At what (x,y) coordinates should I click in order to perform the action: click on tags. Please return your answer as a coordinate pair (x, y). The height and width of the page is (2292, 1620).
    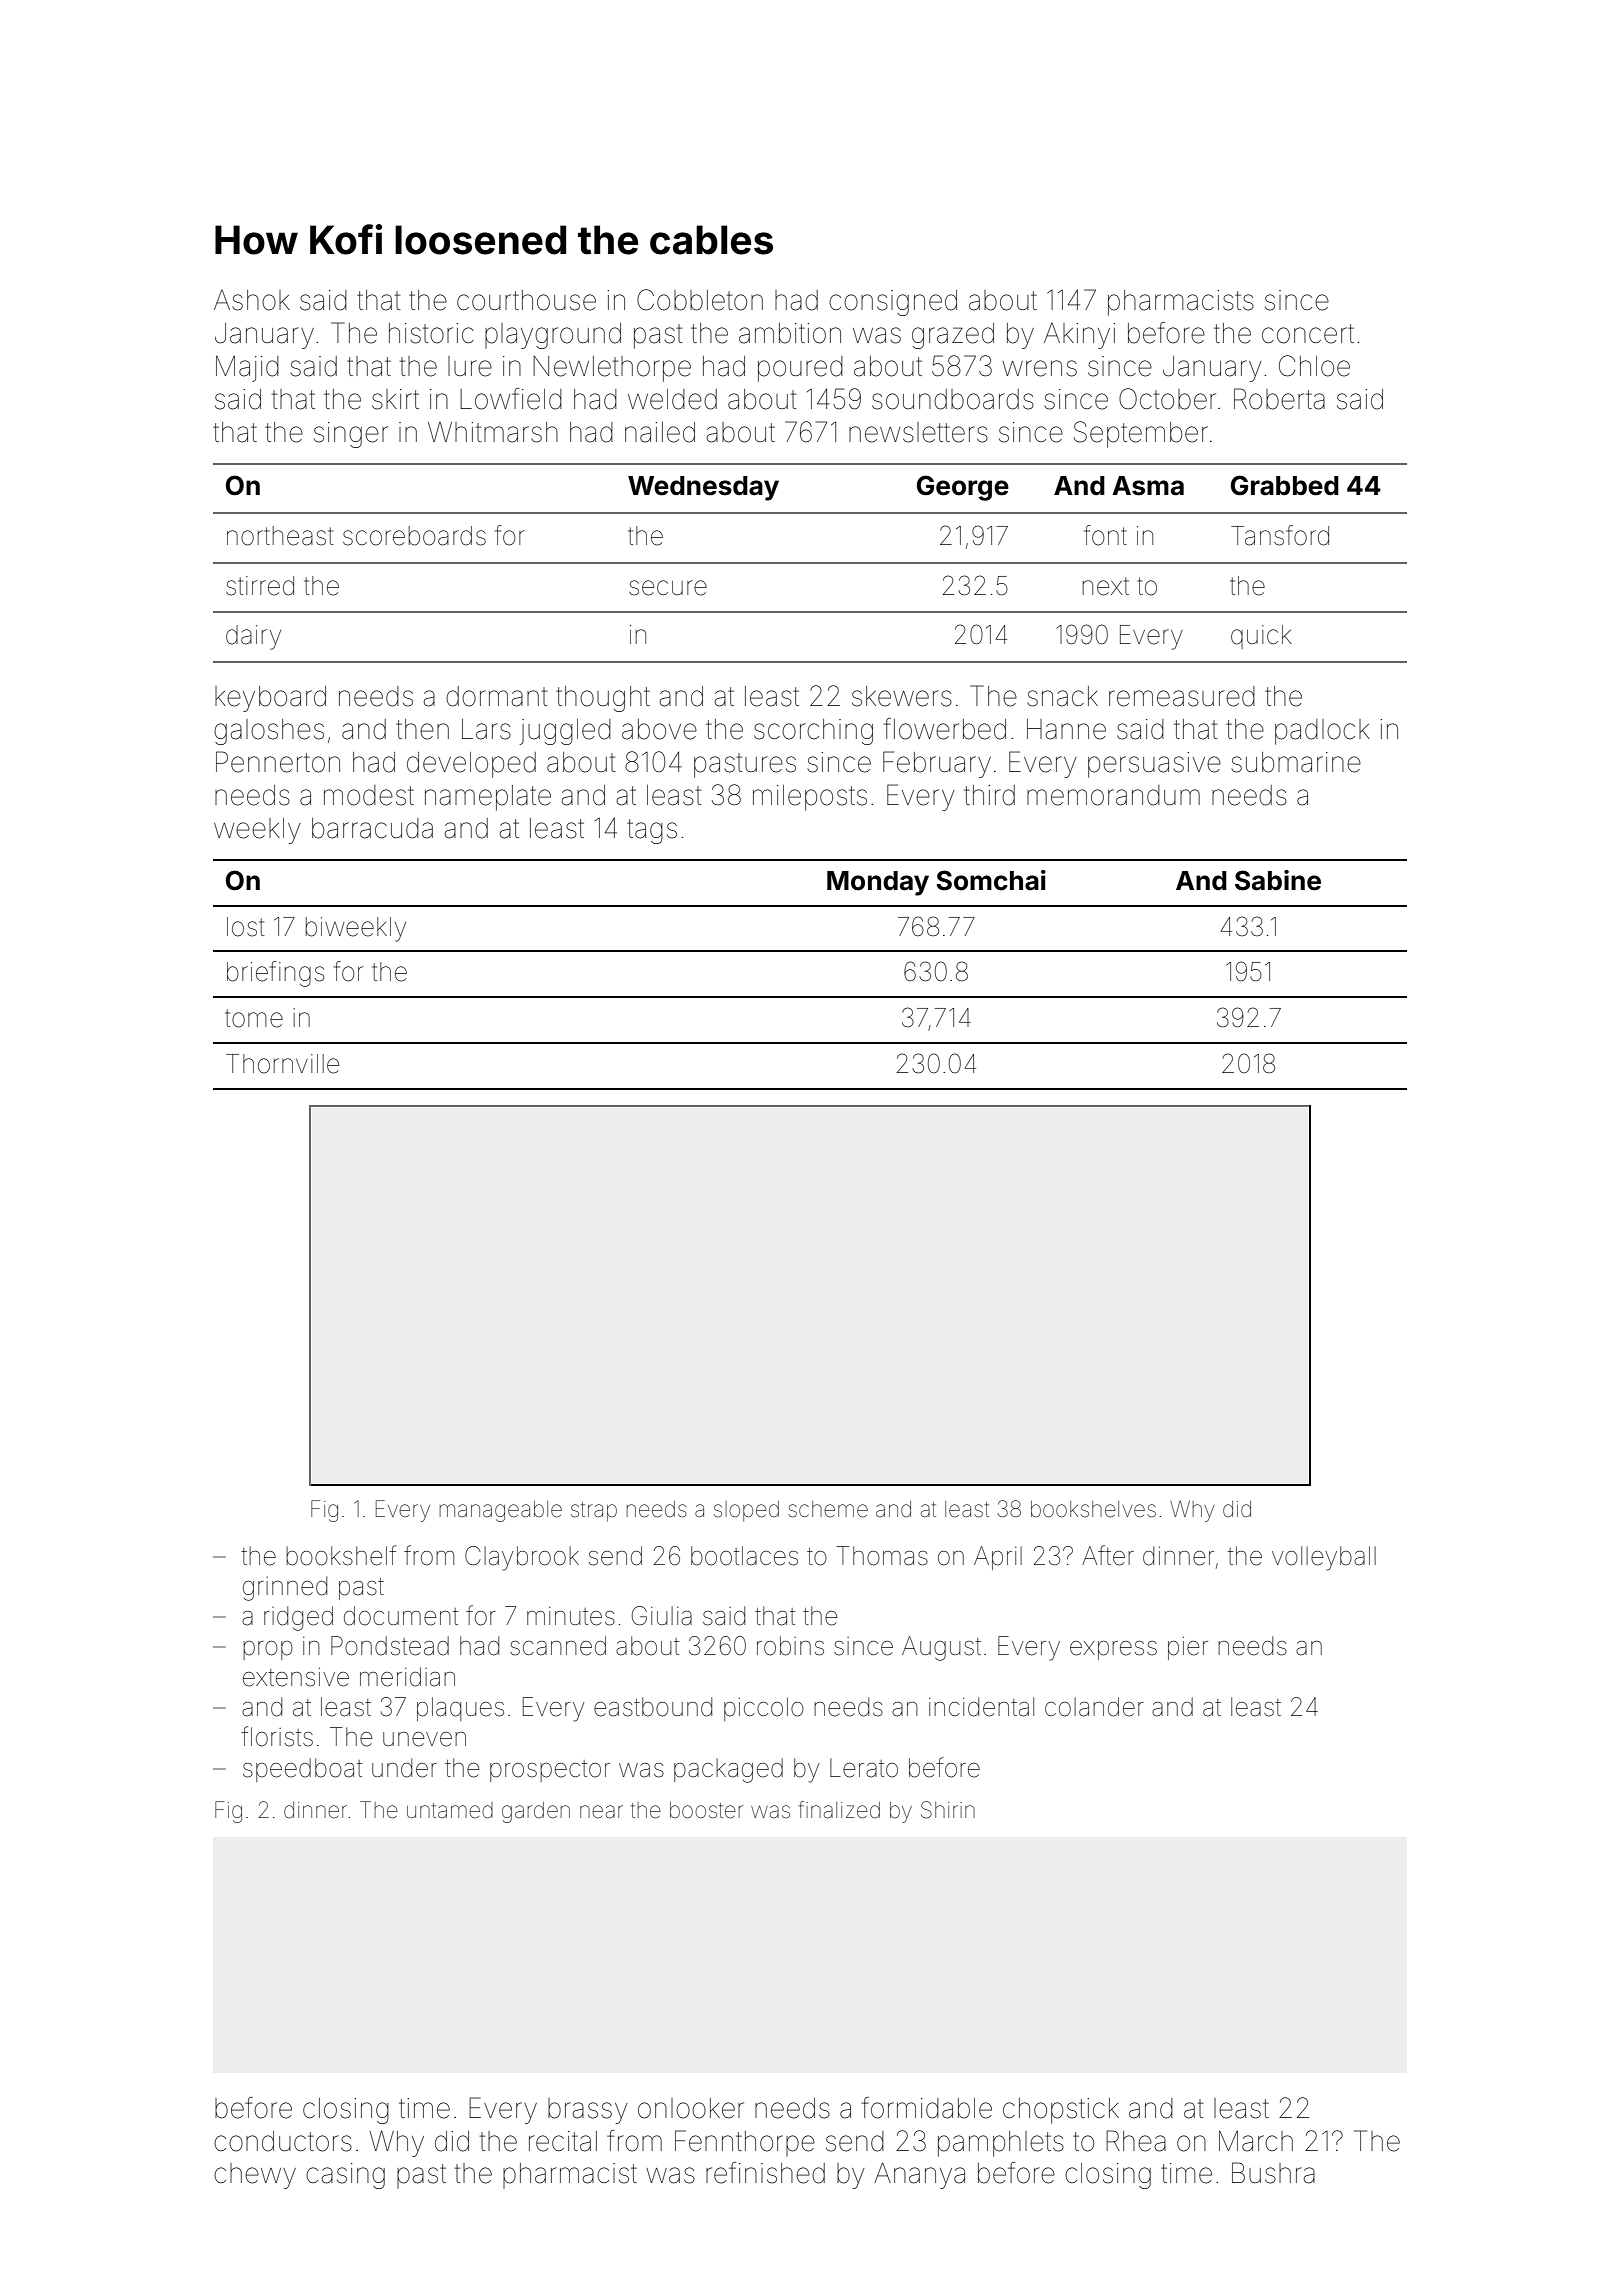
    Looking at the image, I should click on (652, 831).
